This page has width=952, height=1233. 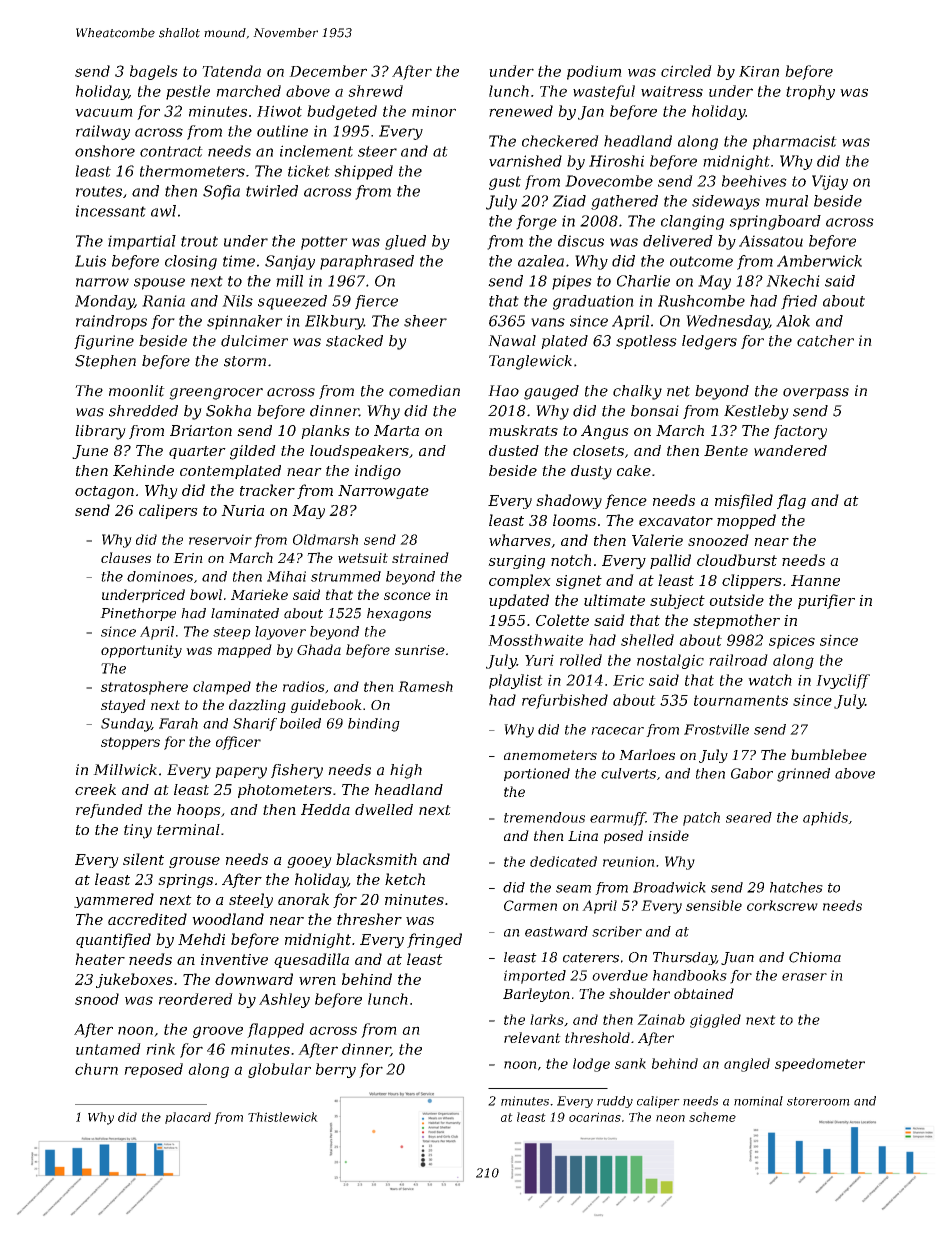 What do you see at coordinates (317, 981) in the page?
I see `wren` at bounding box center [317, 981].
